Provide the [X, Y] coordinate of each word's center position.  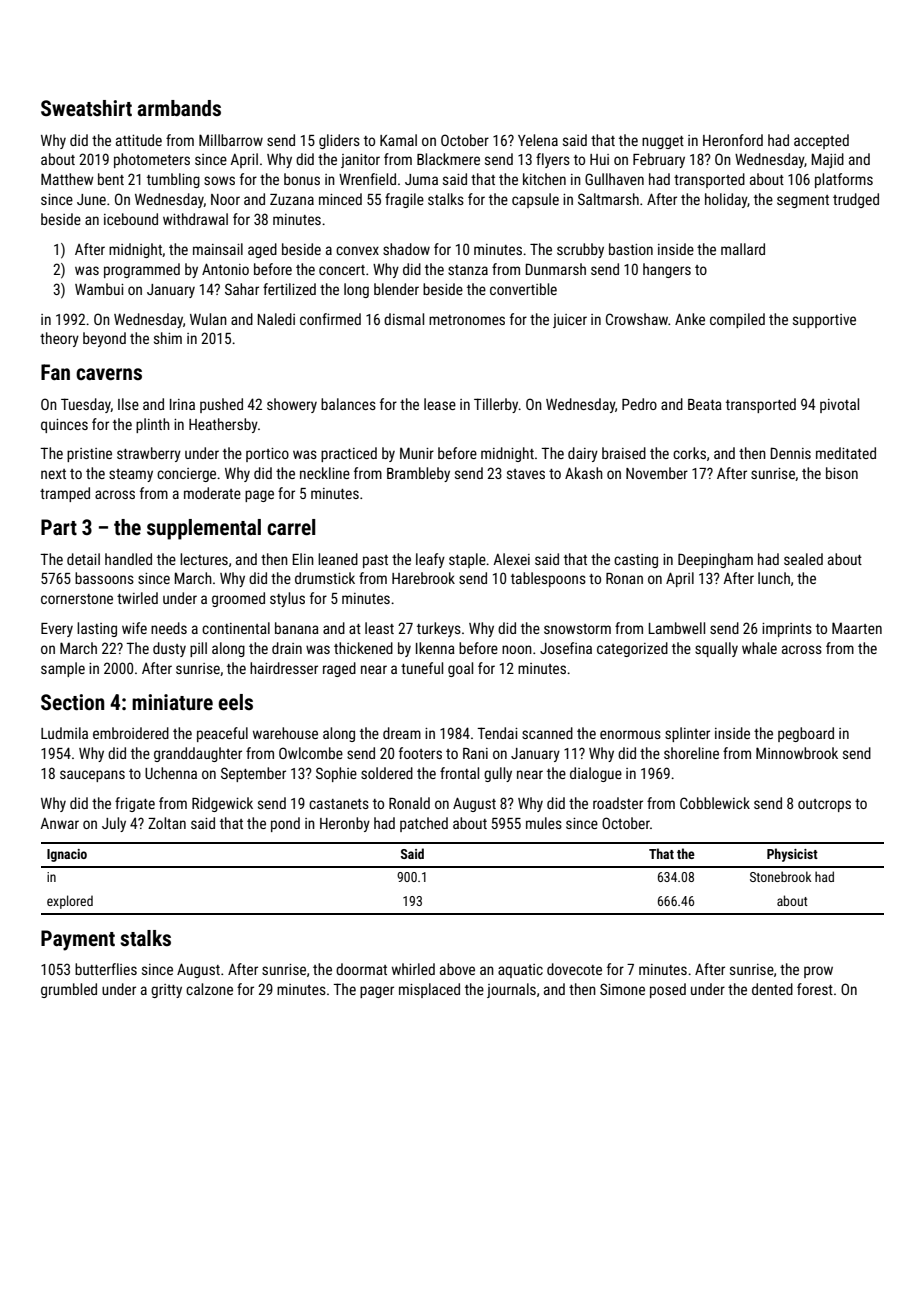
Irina [182, 404]
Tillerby [496, 405]
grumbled [69, 990]
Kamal [398, 140]
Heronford [733, 140]
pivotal [839, 405]
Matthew [67, 179]
